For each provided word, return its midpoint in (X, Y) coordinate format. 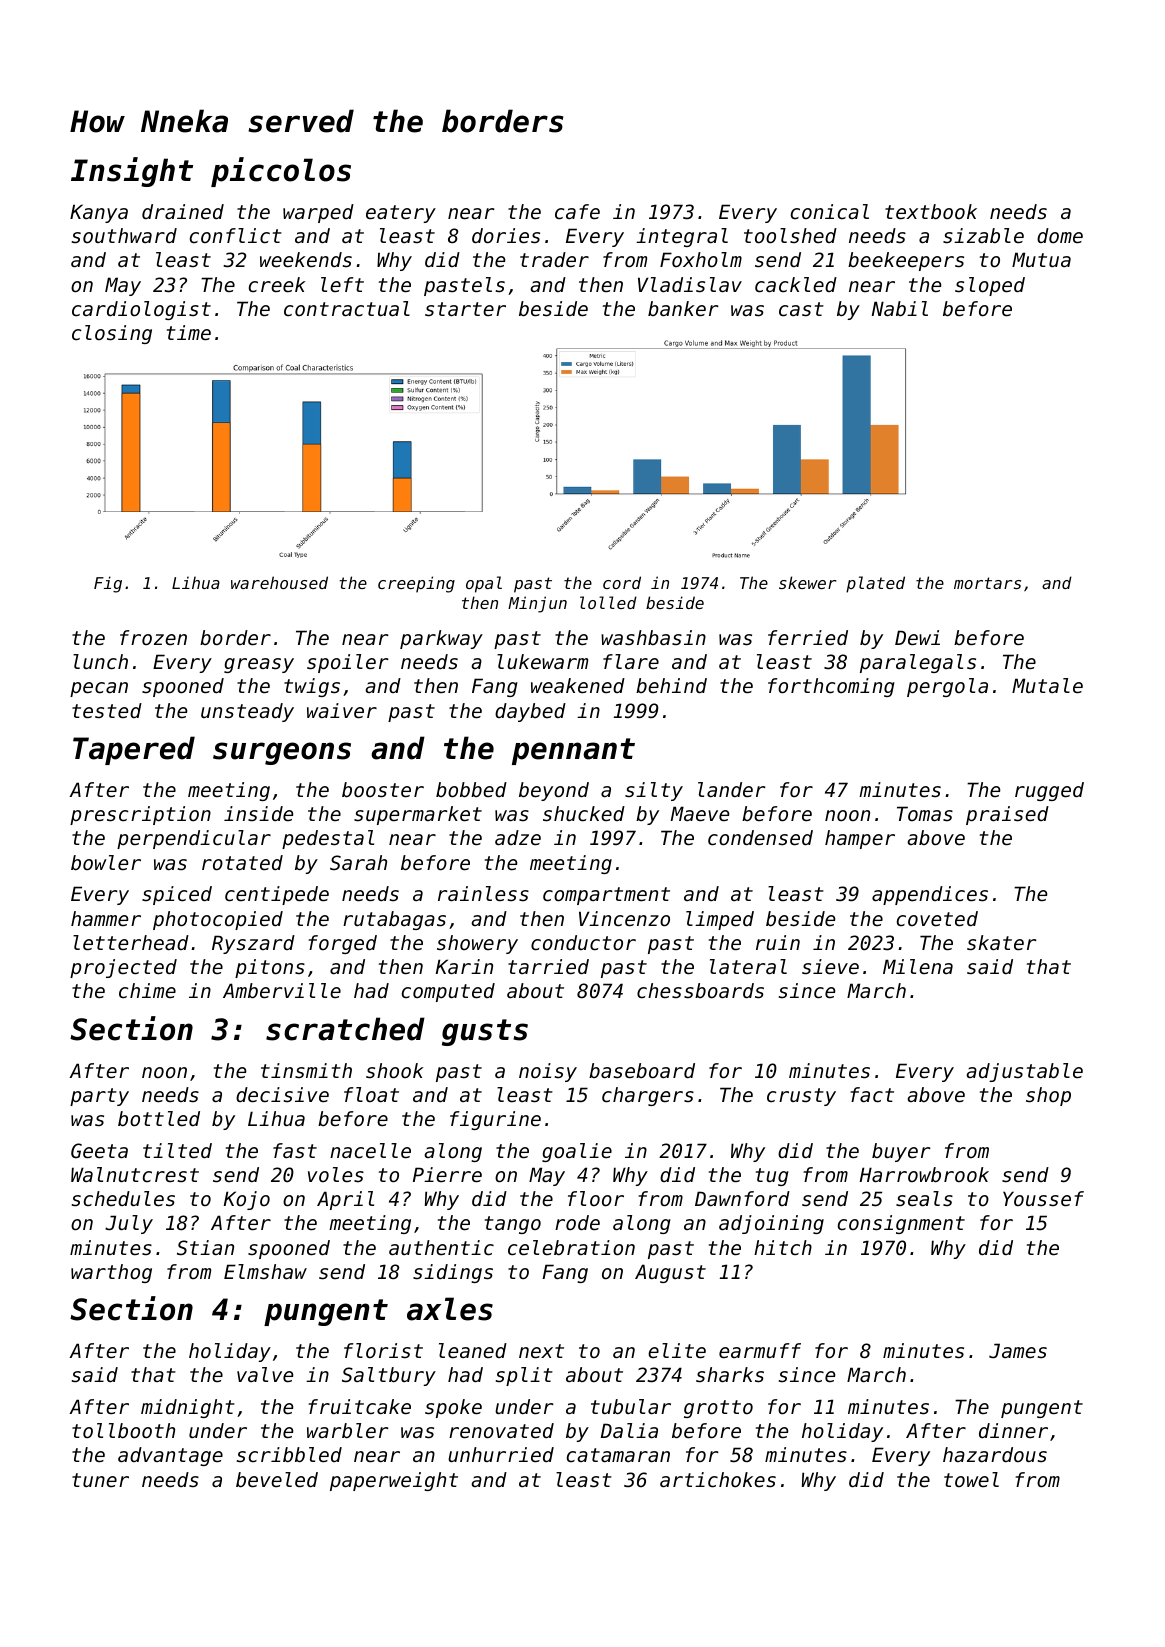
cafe (577, 212)
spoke (453, 1408)
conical (830, 212)
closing (112, 334)
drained (183, 212)
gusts (485, 1032)
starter (465, 309)
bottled (159, 1119)
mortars (987, 583)
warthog (111, 1273)
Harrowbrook (924, 1175)
